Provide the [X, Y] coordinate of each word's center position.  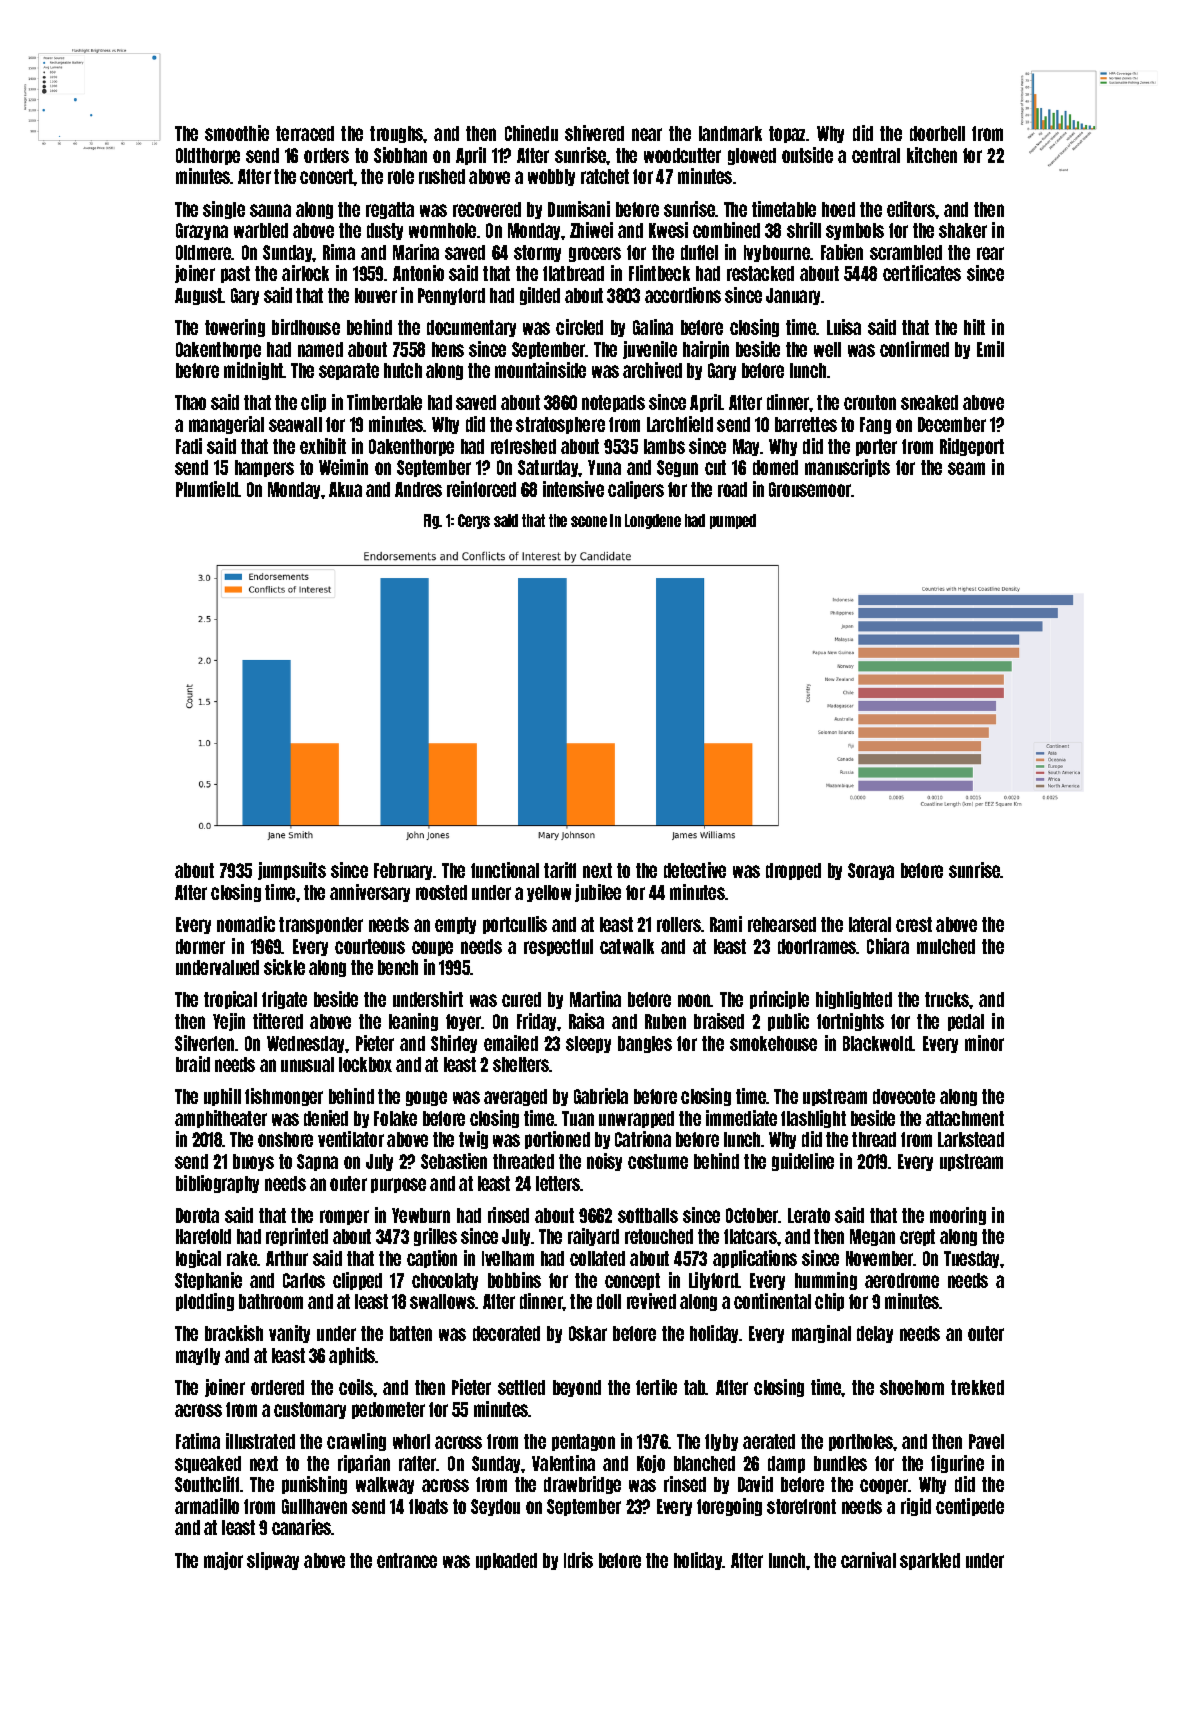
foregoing [729, 1507]
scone [589, 521]
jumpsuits [292, 871]
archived [652, 370]
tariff [560, 870]
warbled [261, 230]
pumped [733, 521]
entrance [407, 1560]
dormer [200, 946]
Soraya [871, 871]
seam [966, 468]
